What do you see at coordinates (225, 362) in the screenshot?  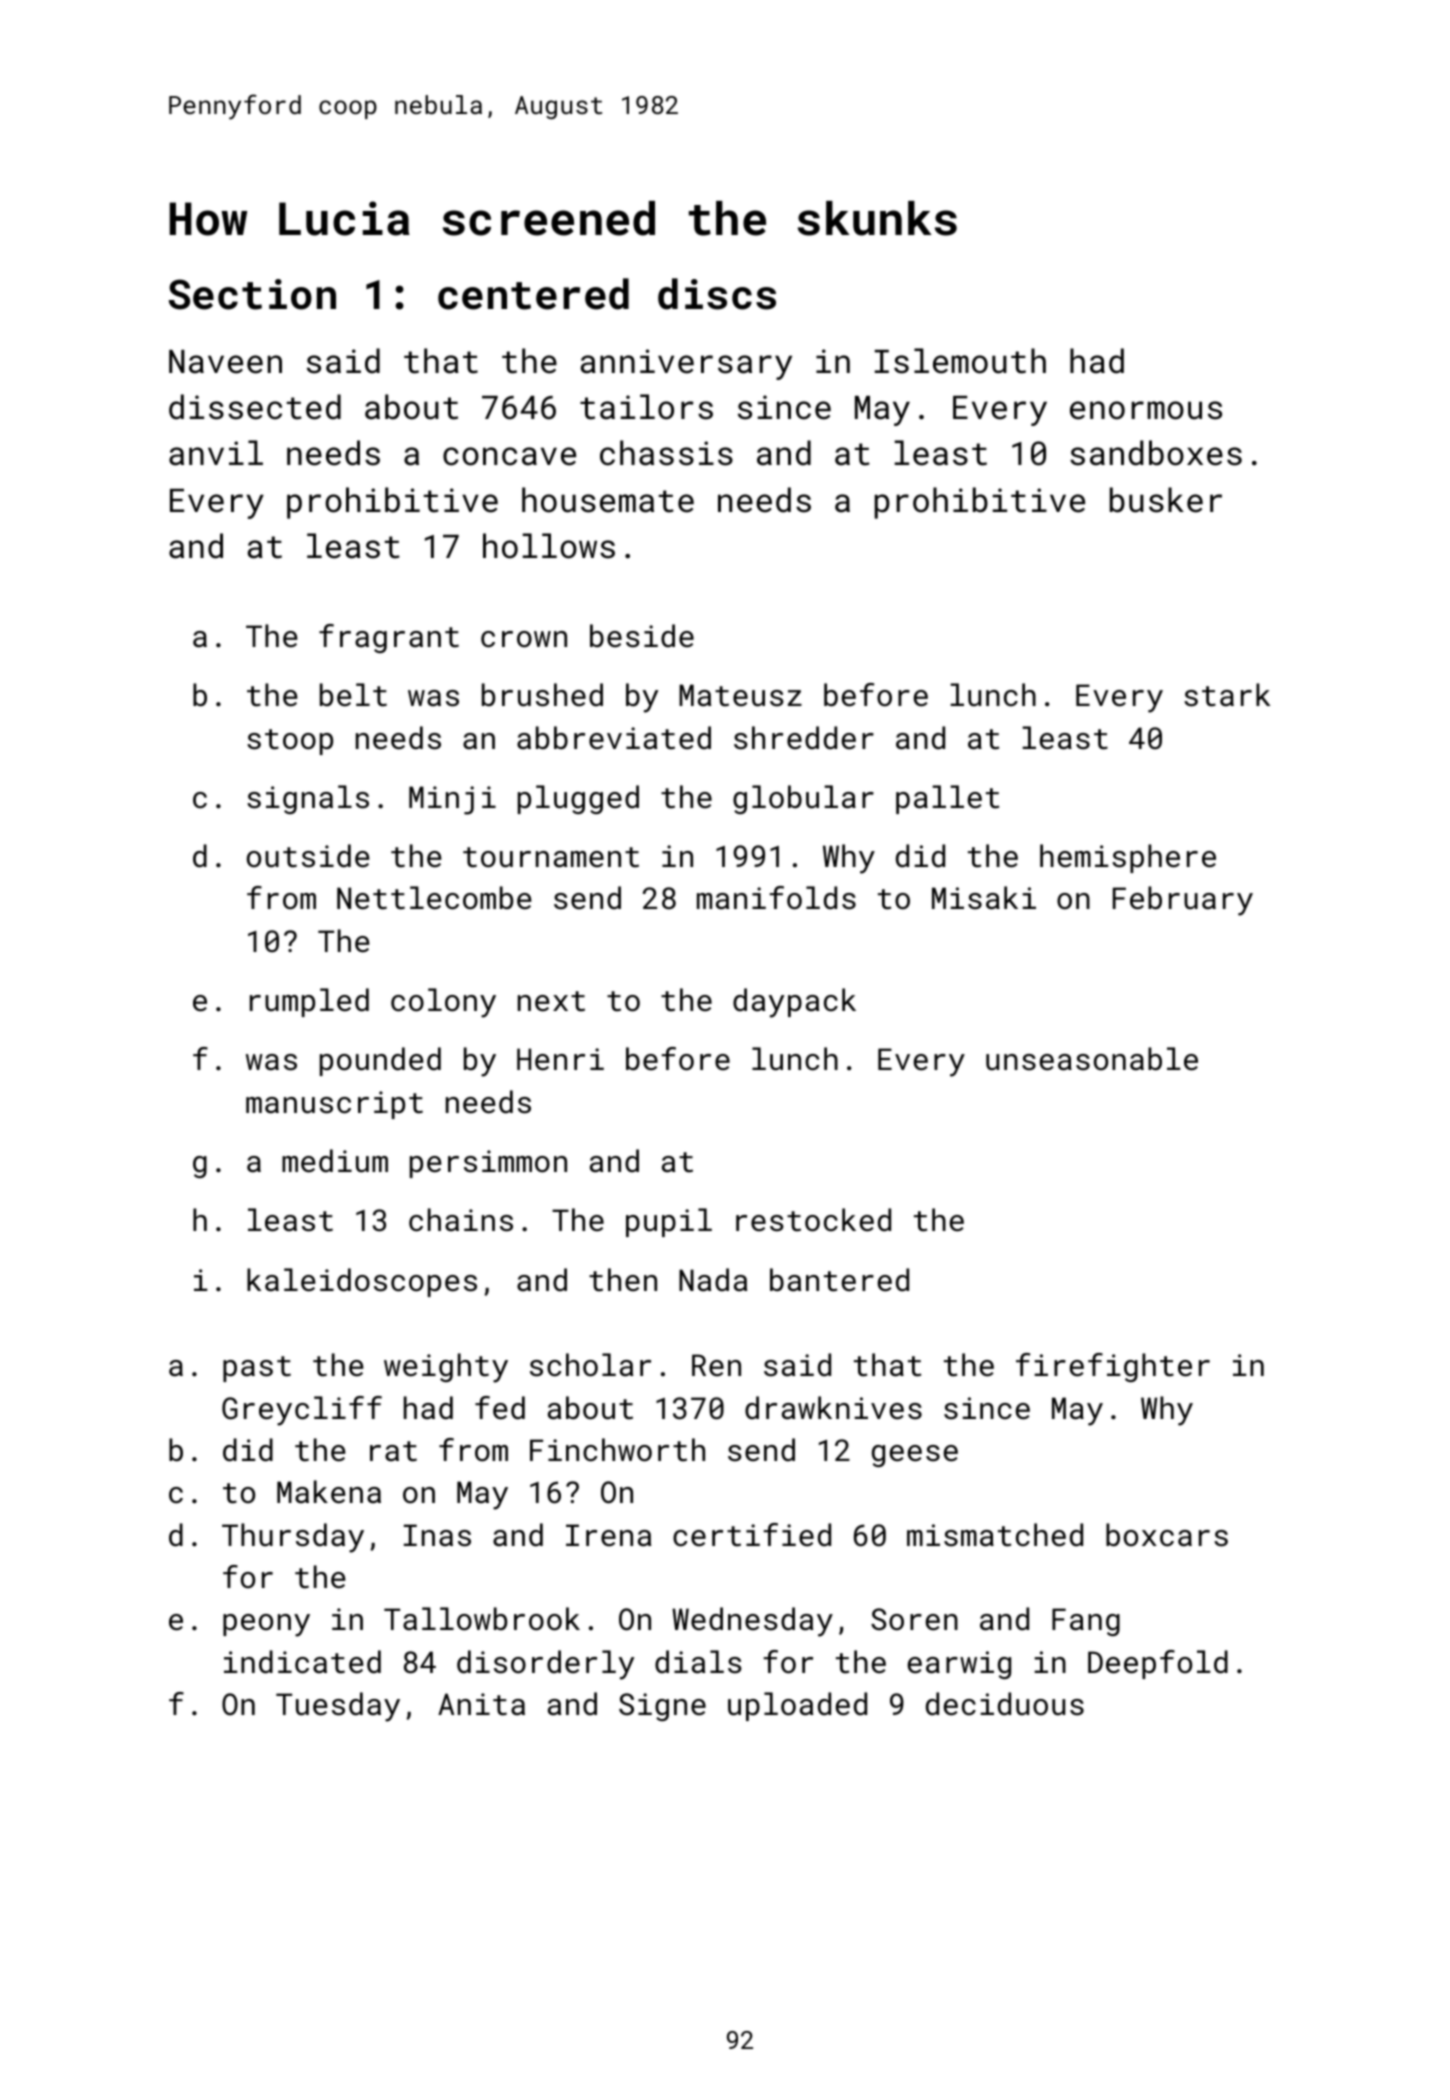 I see `Naveen` at bounding box center [225, 362].
